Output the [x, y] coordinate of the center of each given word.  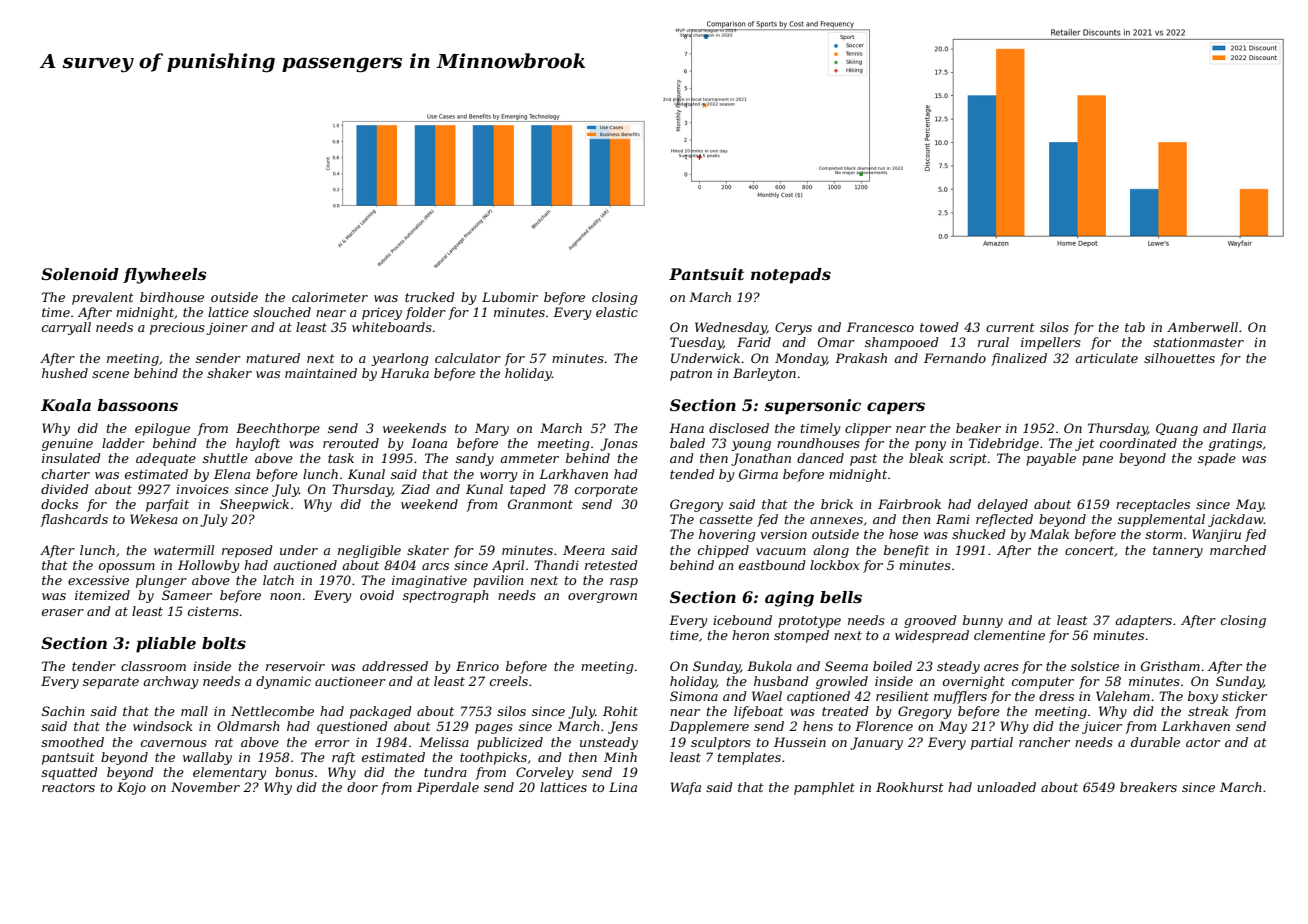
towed [939, 327]
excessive [98, 580]
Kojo [131, 788]
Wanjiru [1216, 535]
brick [837, 504]
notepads [791, 276]
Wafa [686, 788]
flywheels [165, 276]
